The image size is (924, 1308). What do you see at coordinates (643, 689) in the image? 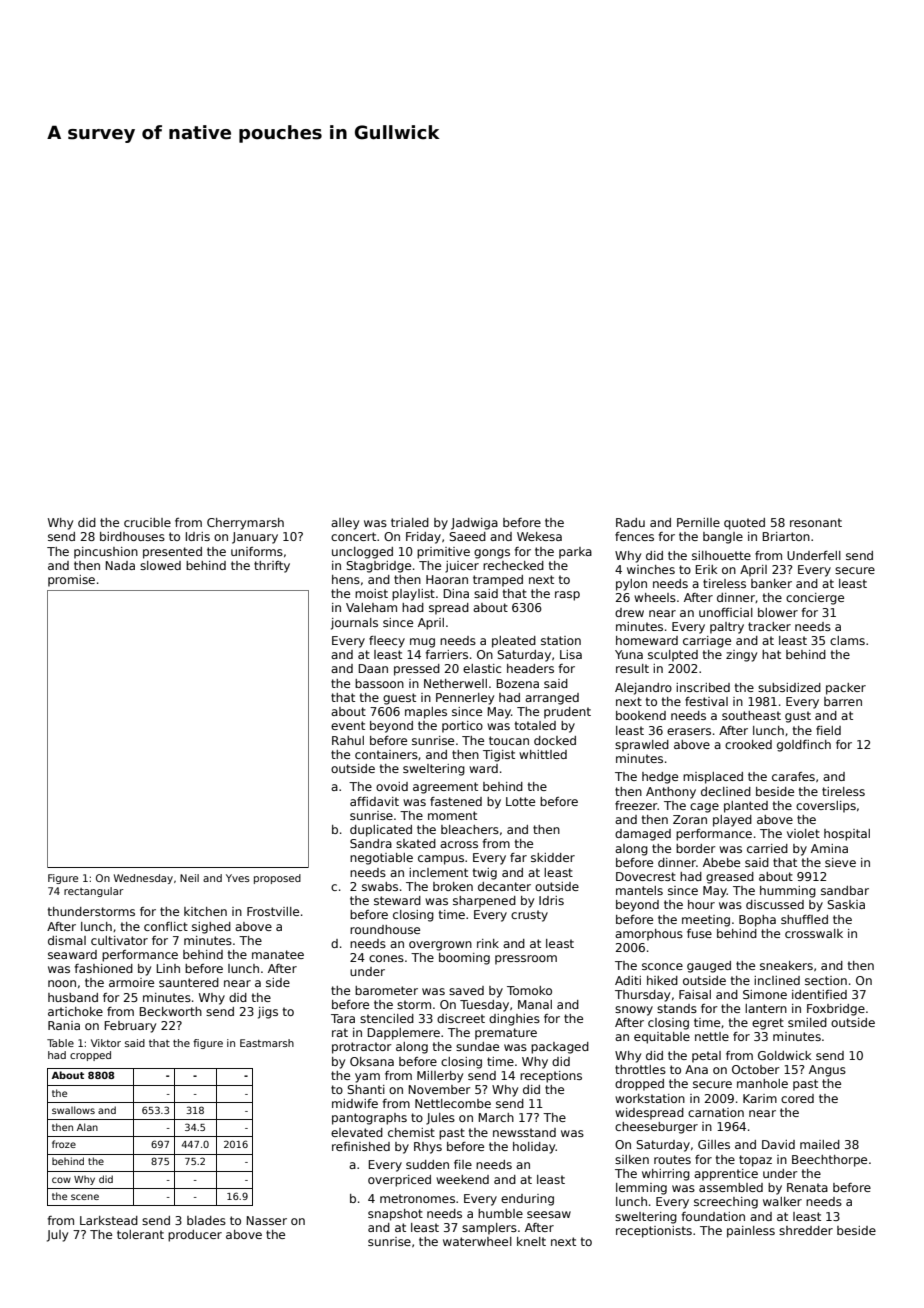
I see `Alejandro` at bounding box center [643, 689].
